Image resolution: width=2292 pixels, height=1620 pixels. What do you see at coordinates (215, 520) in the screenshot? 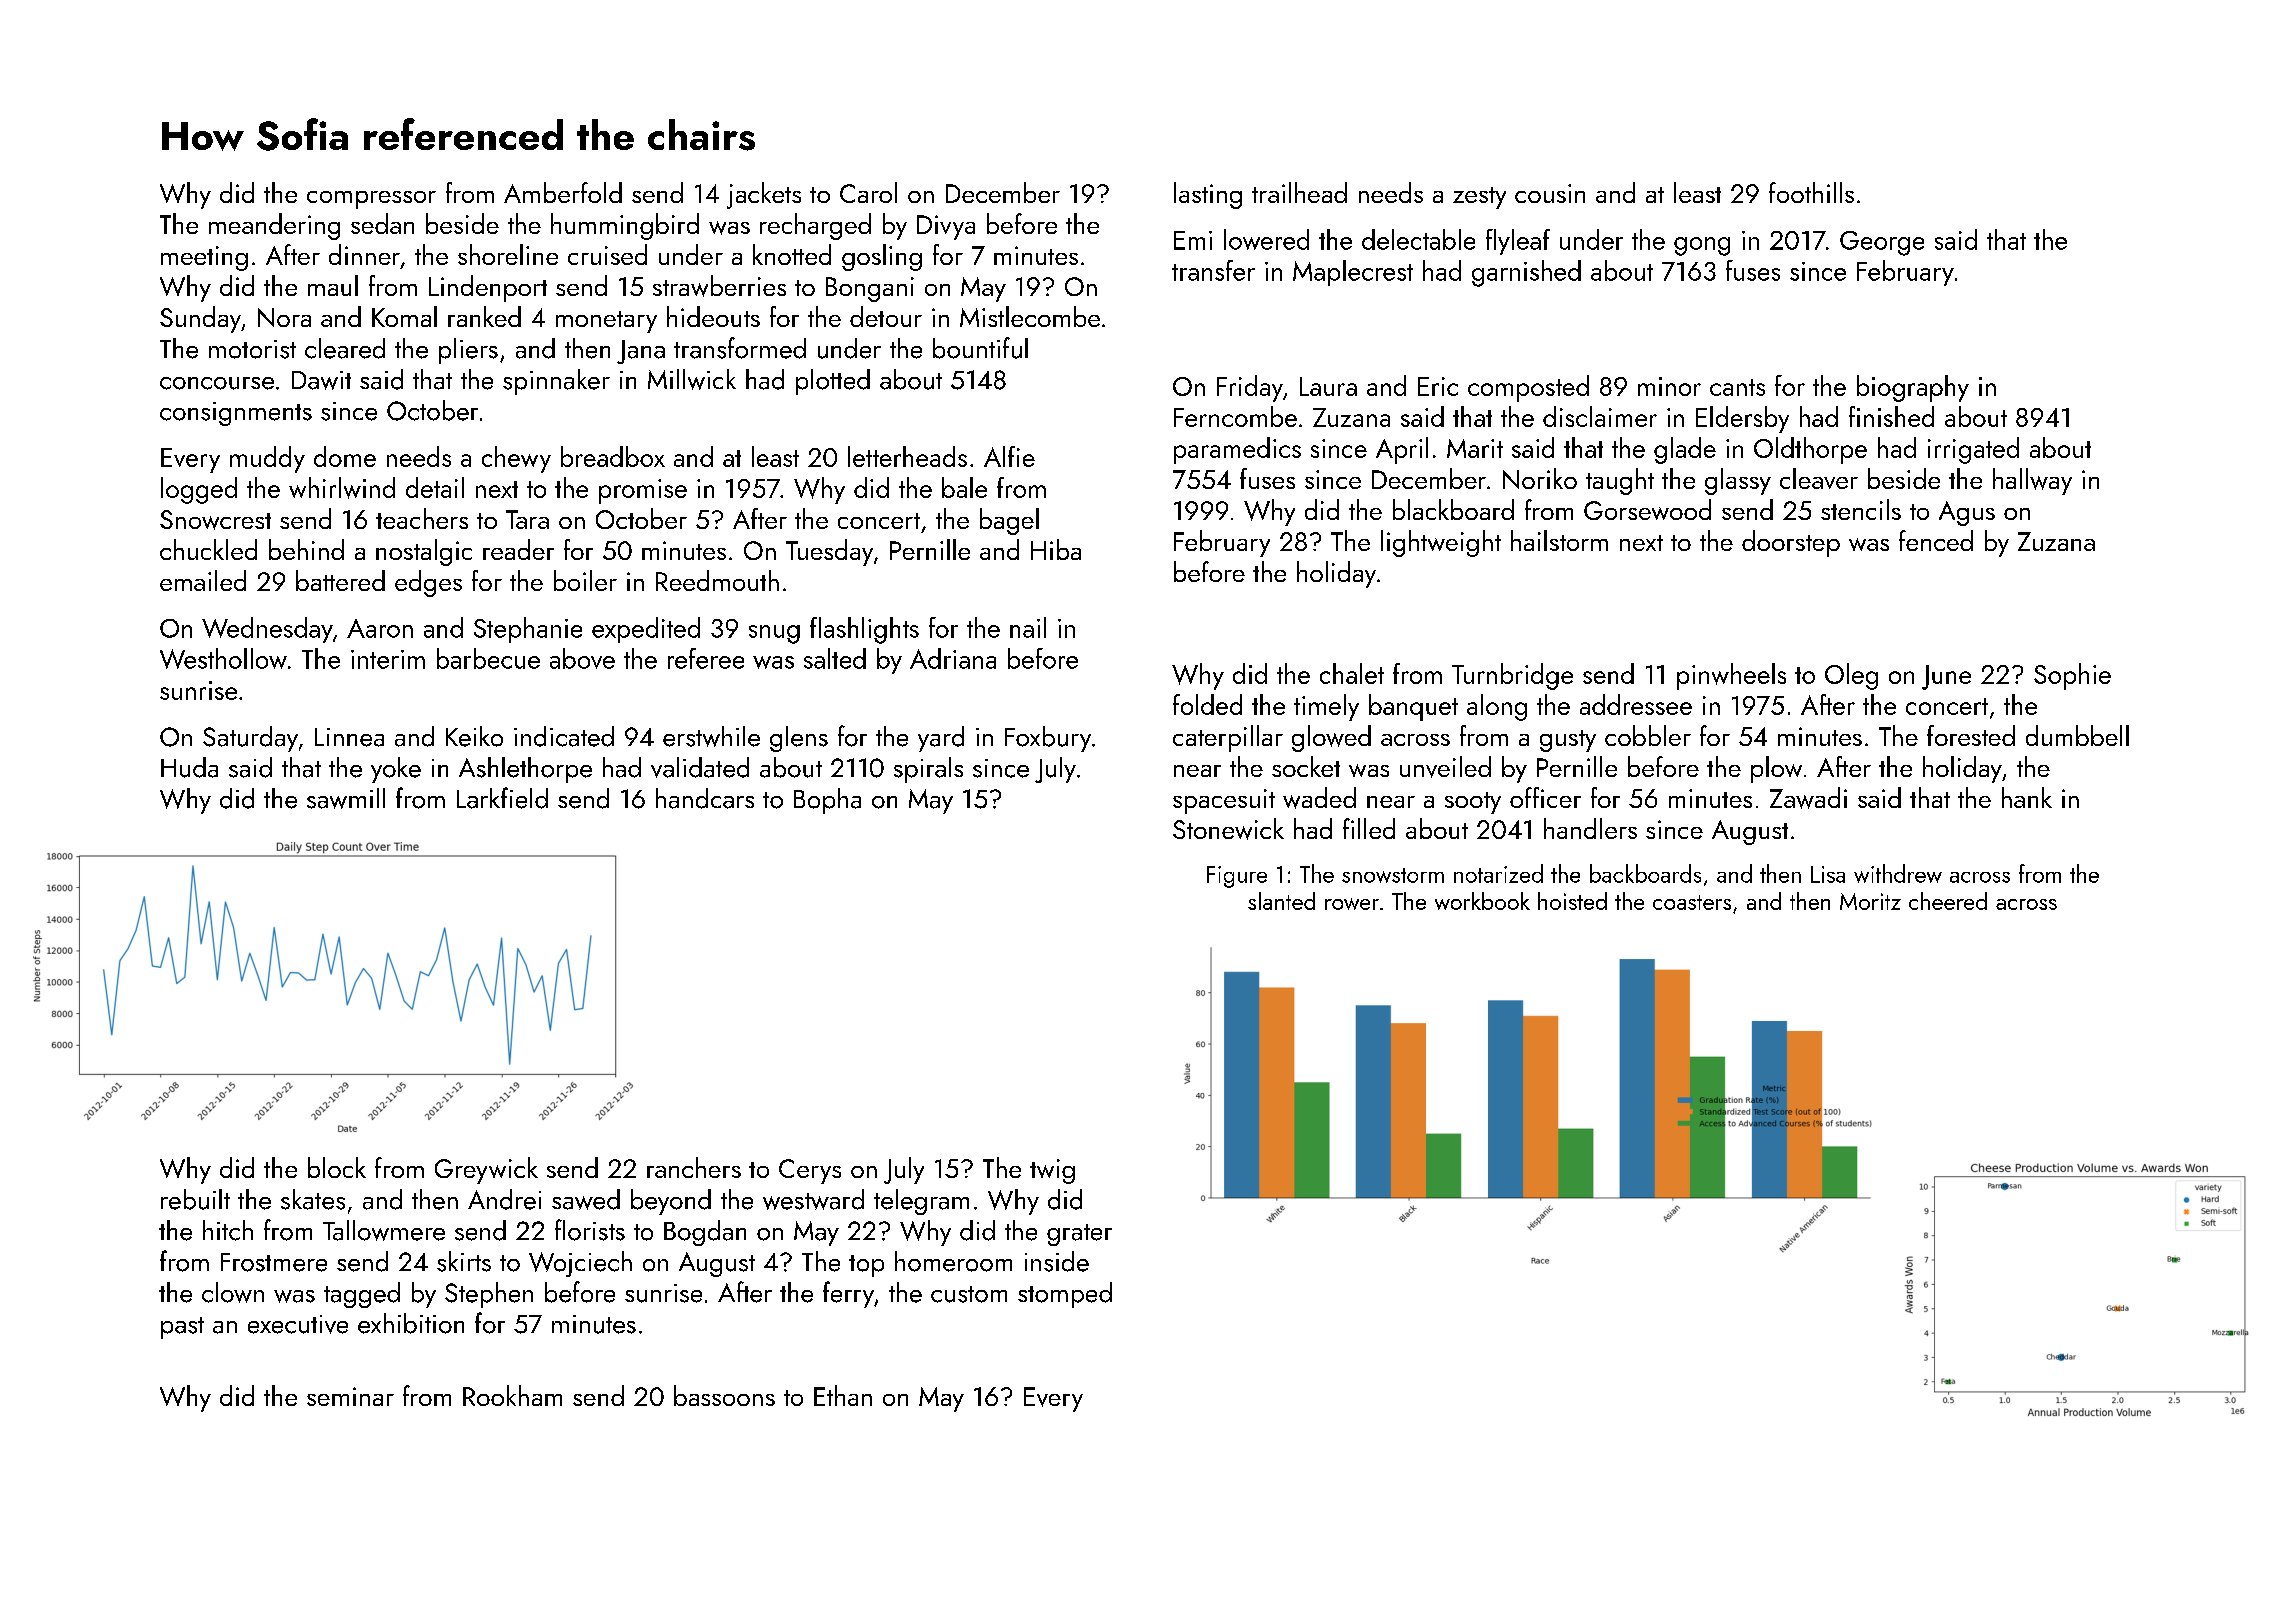
I see `Snowcrest` at bounding box center [215, 520].
